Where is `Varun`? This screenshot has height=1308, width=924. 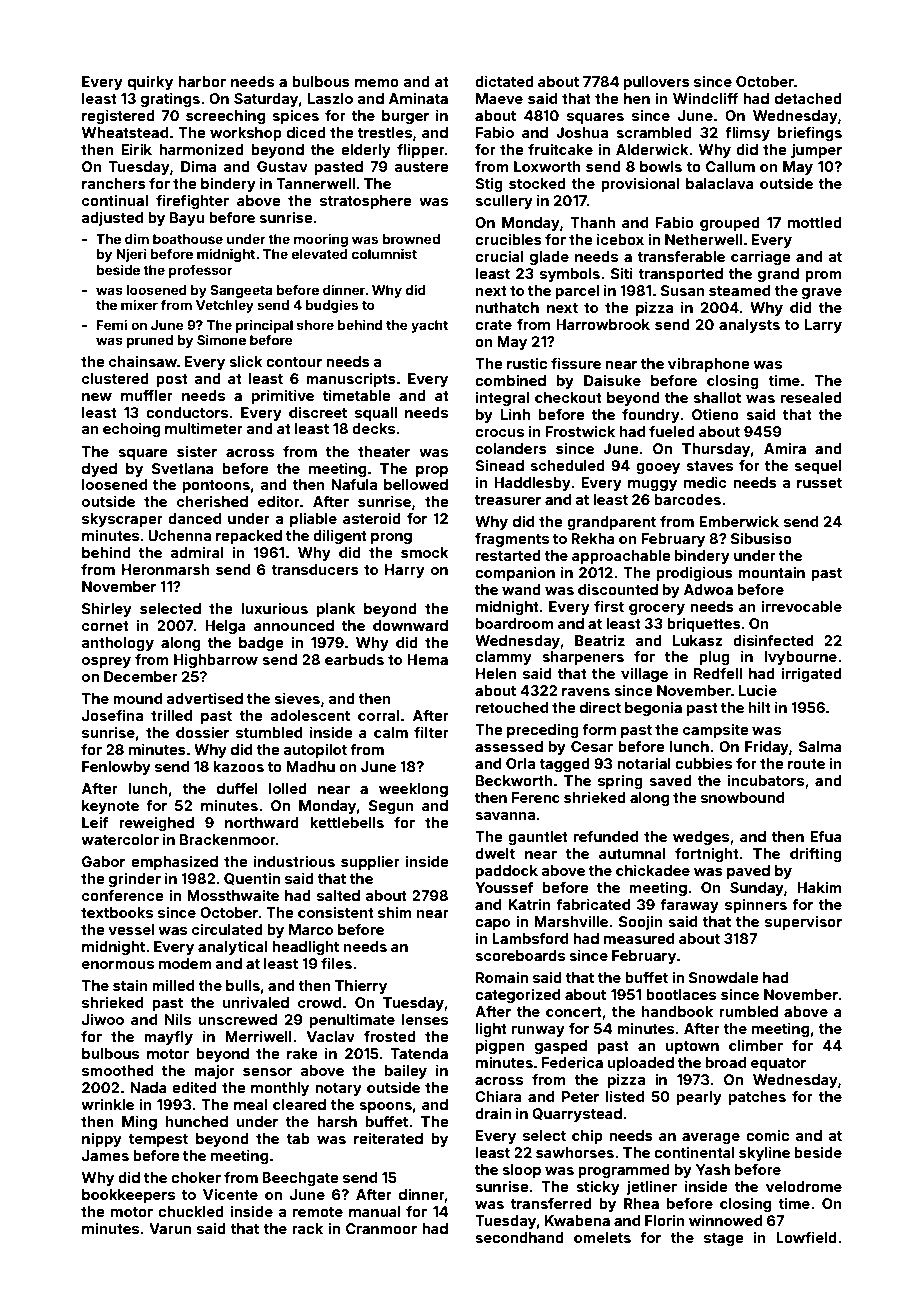 Varun is located at coordinates (170, 1228).
